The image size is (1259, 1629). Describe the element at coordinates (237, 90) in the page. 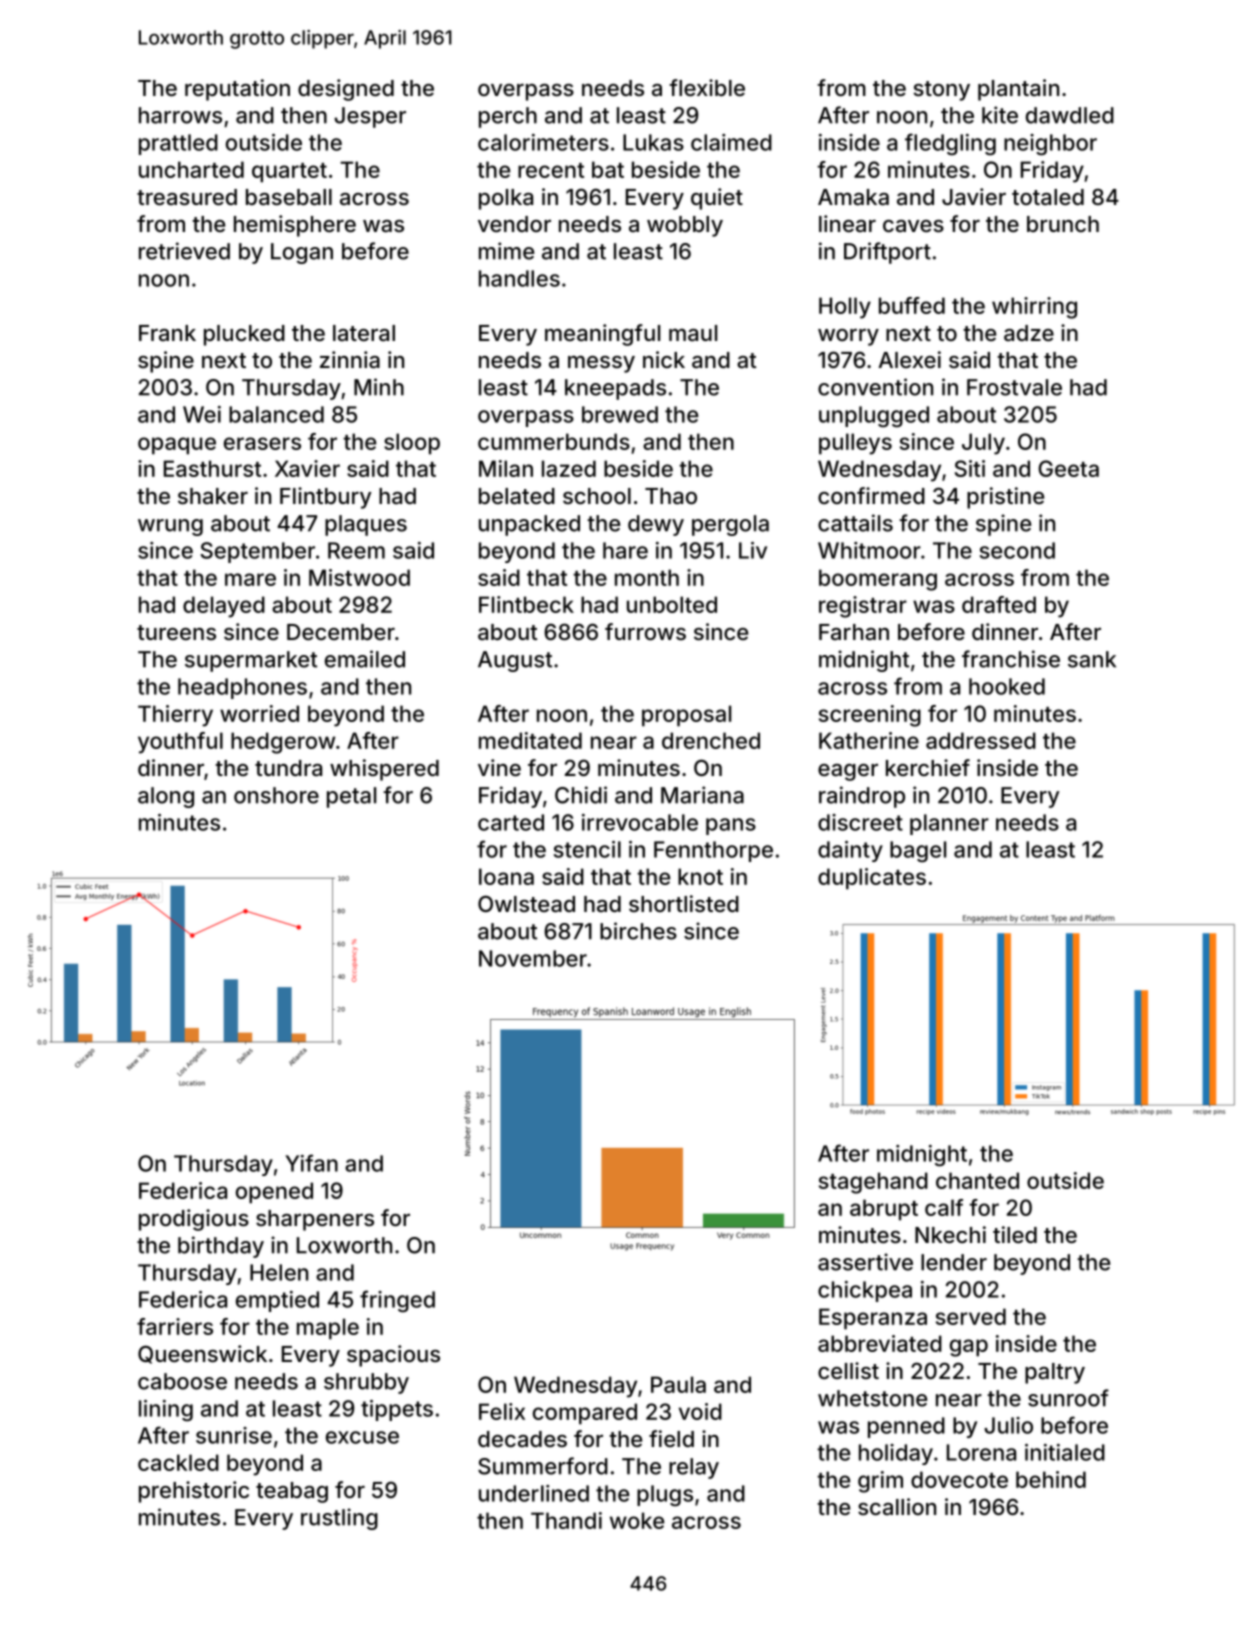

I see `reputation` at that location.
